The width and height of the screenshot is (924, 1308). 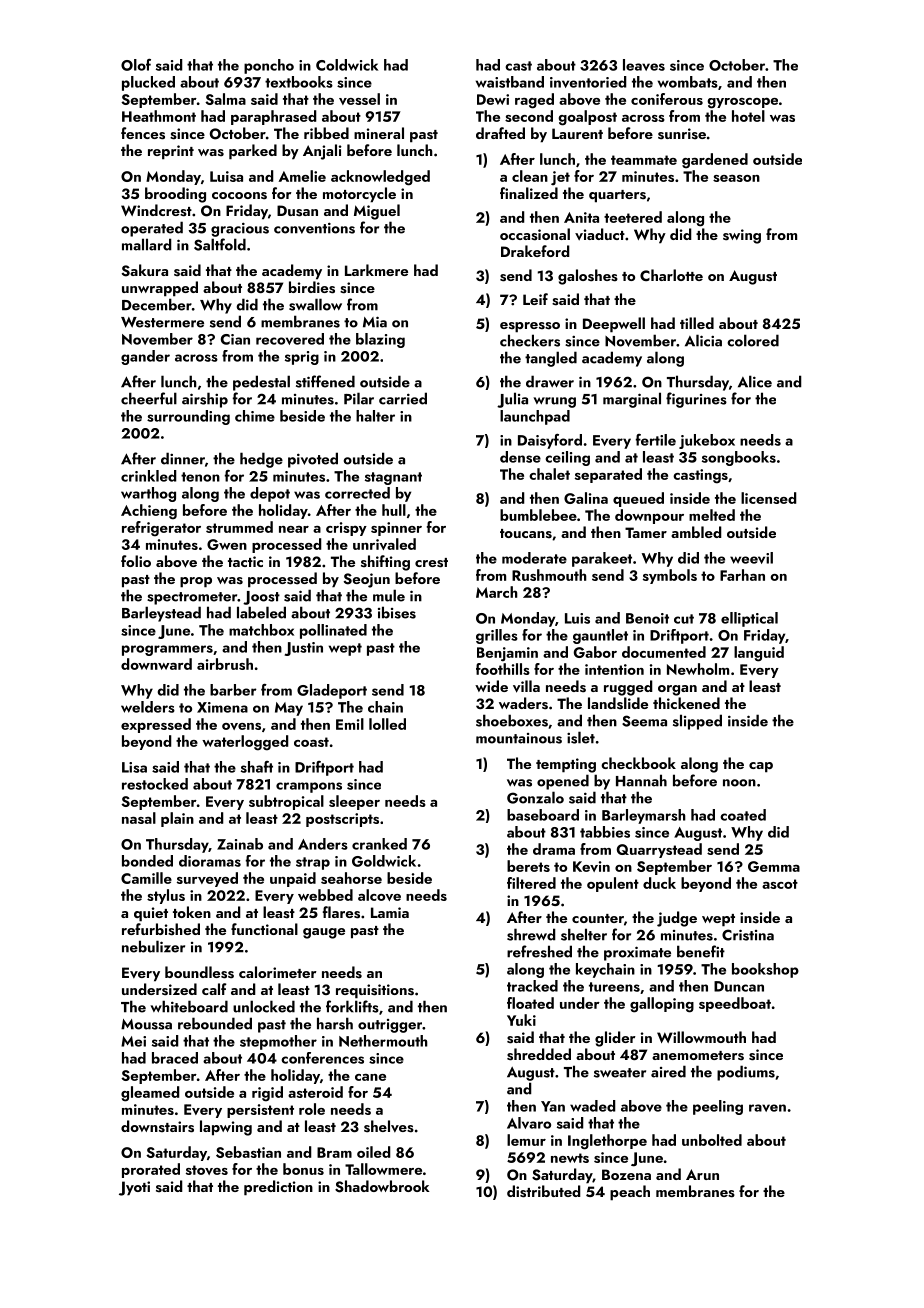 What do you see at coordinates (248, 1152) in the screenshot?
I see `Sebastian` at bounding box center [248, 1152].
